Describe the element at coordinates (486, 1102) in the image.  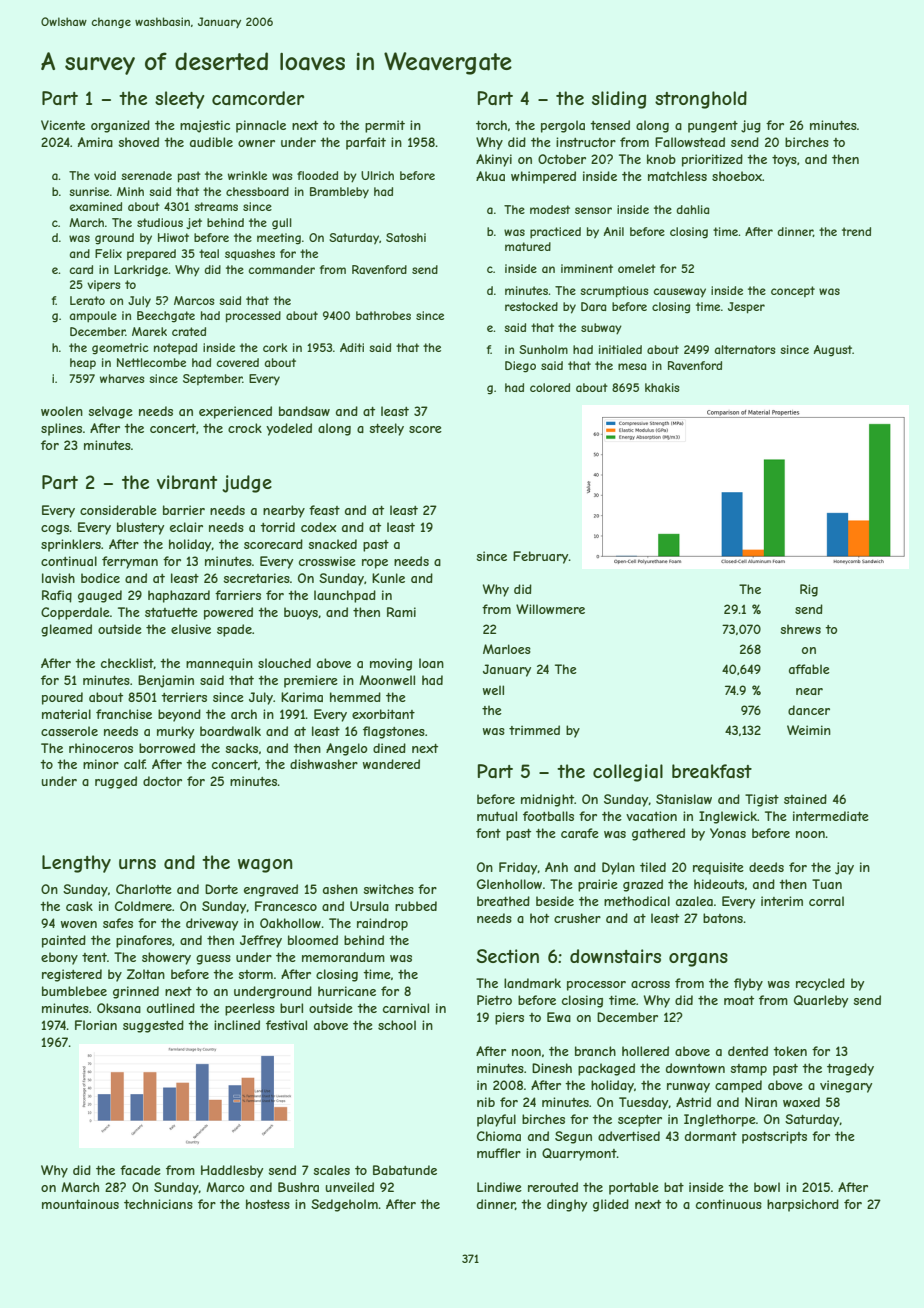
I see `nib` at that location.
